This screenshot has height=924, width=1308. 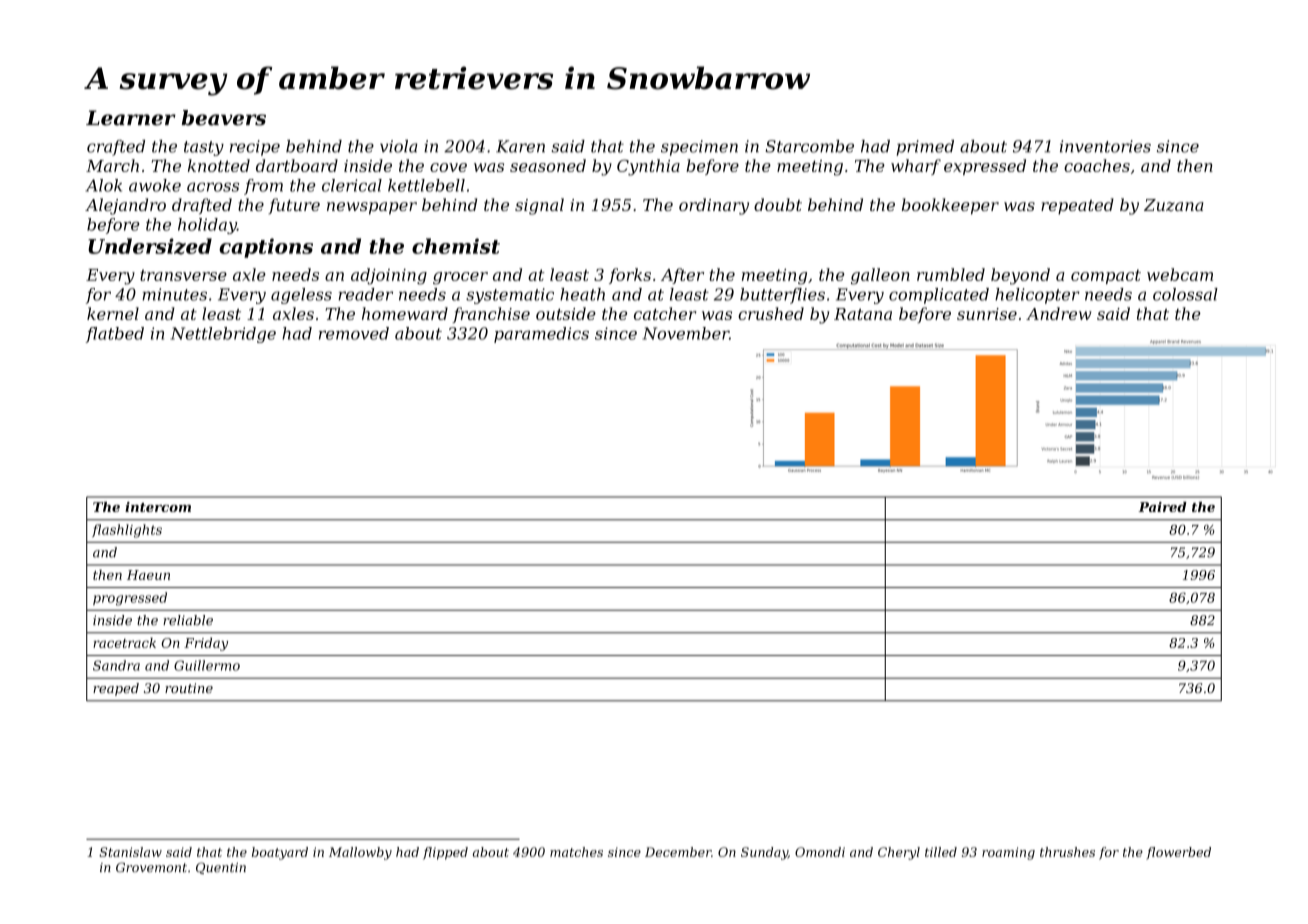 What do you see at coordinates (207, 665) in the screenshot?
I see `Guillermo` at bounding box center [207, 665].
